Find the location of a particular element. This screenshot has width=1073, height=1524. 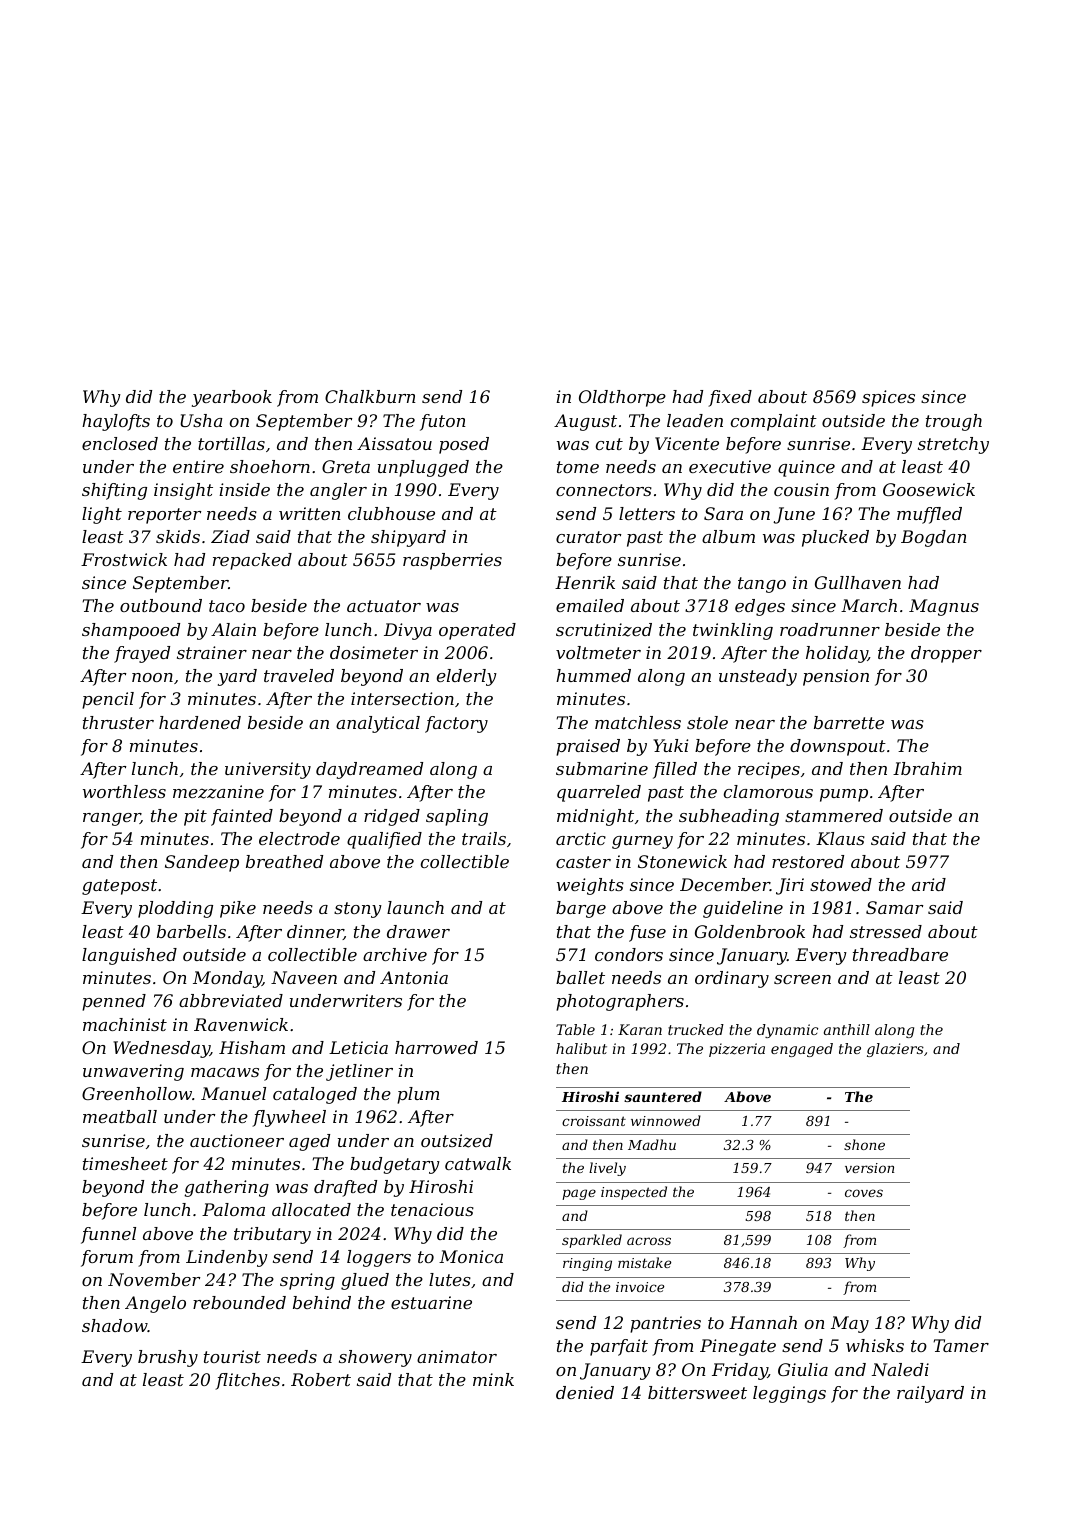

hardened is located at coordinates (200, 722).
